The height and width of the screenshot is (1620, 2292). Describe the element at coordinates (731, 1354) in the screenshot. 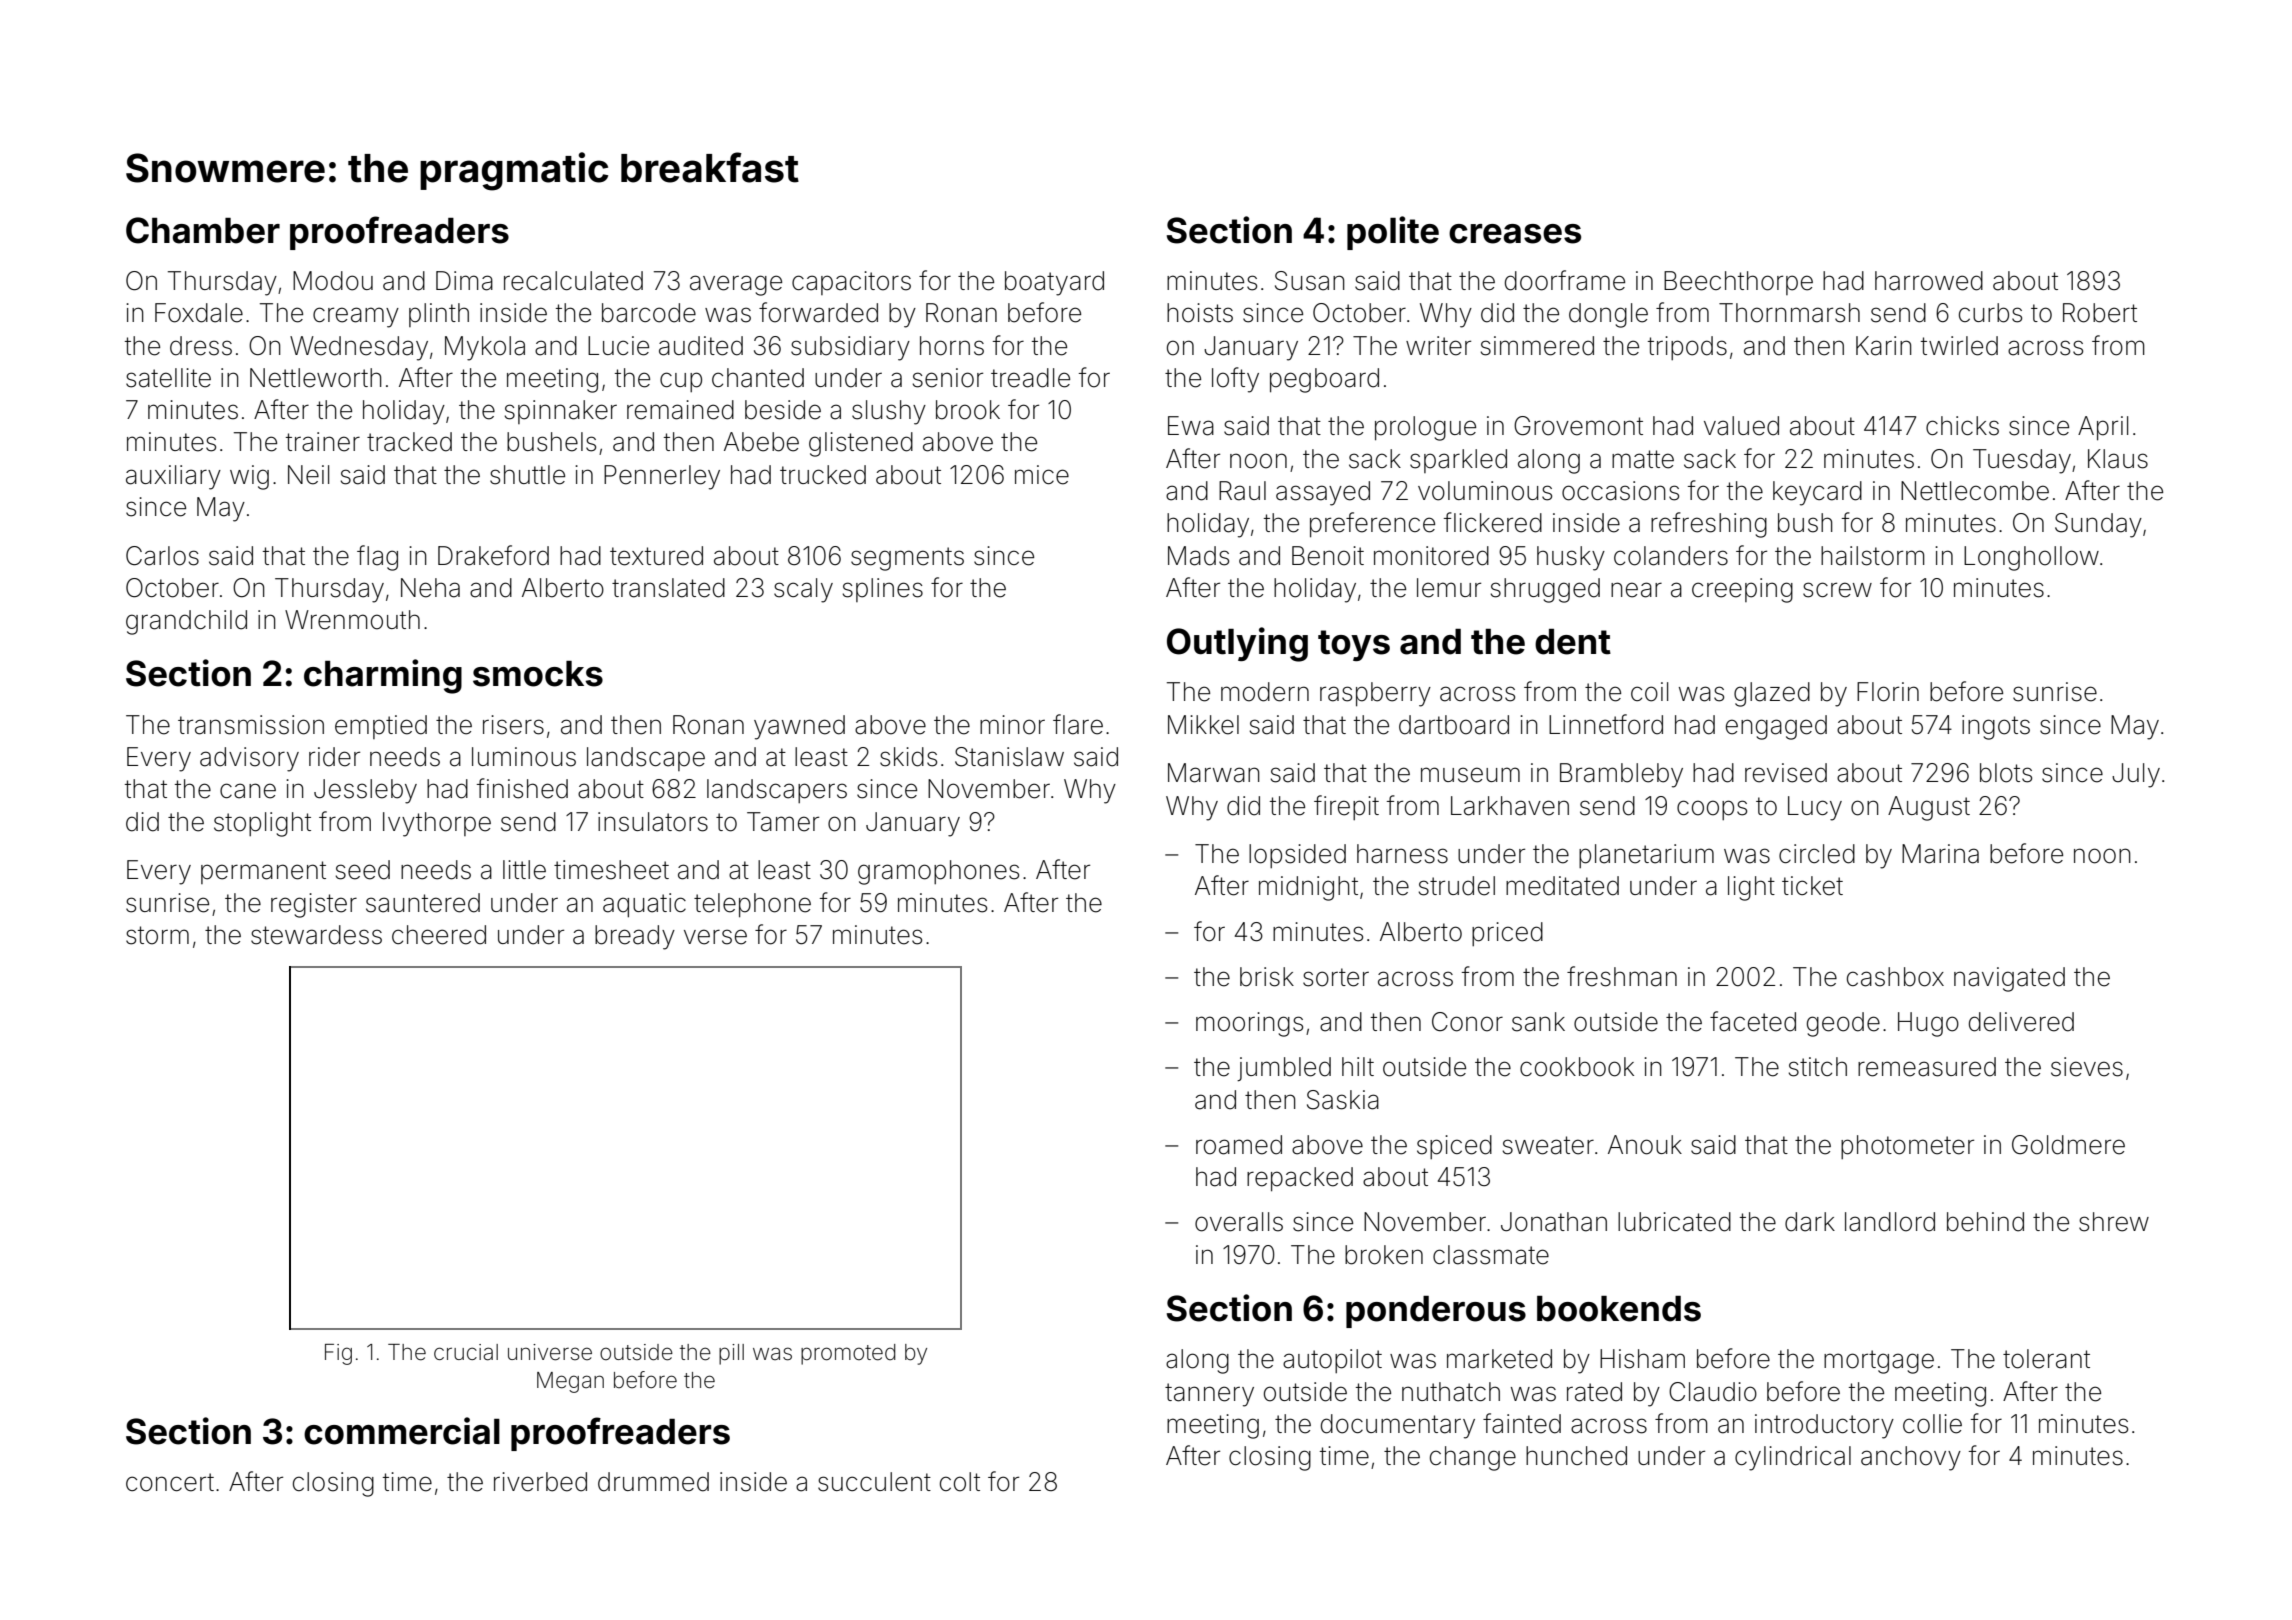

I see `pill` at that location.
